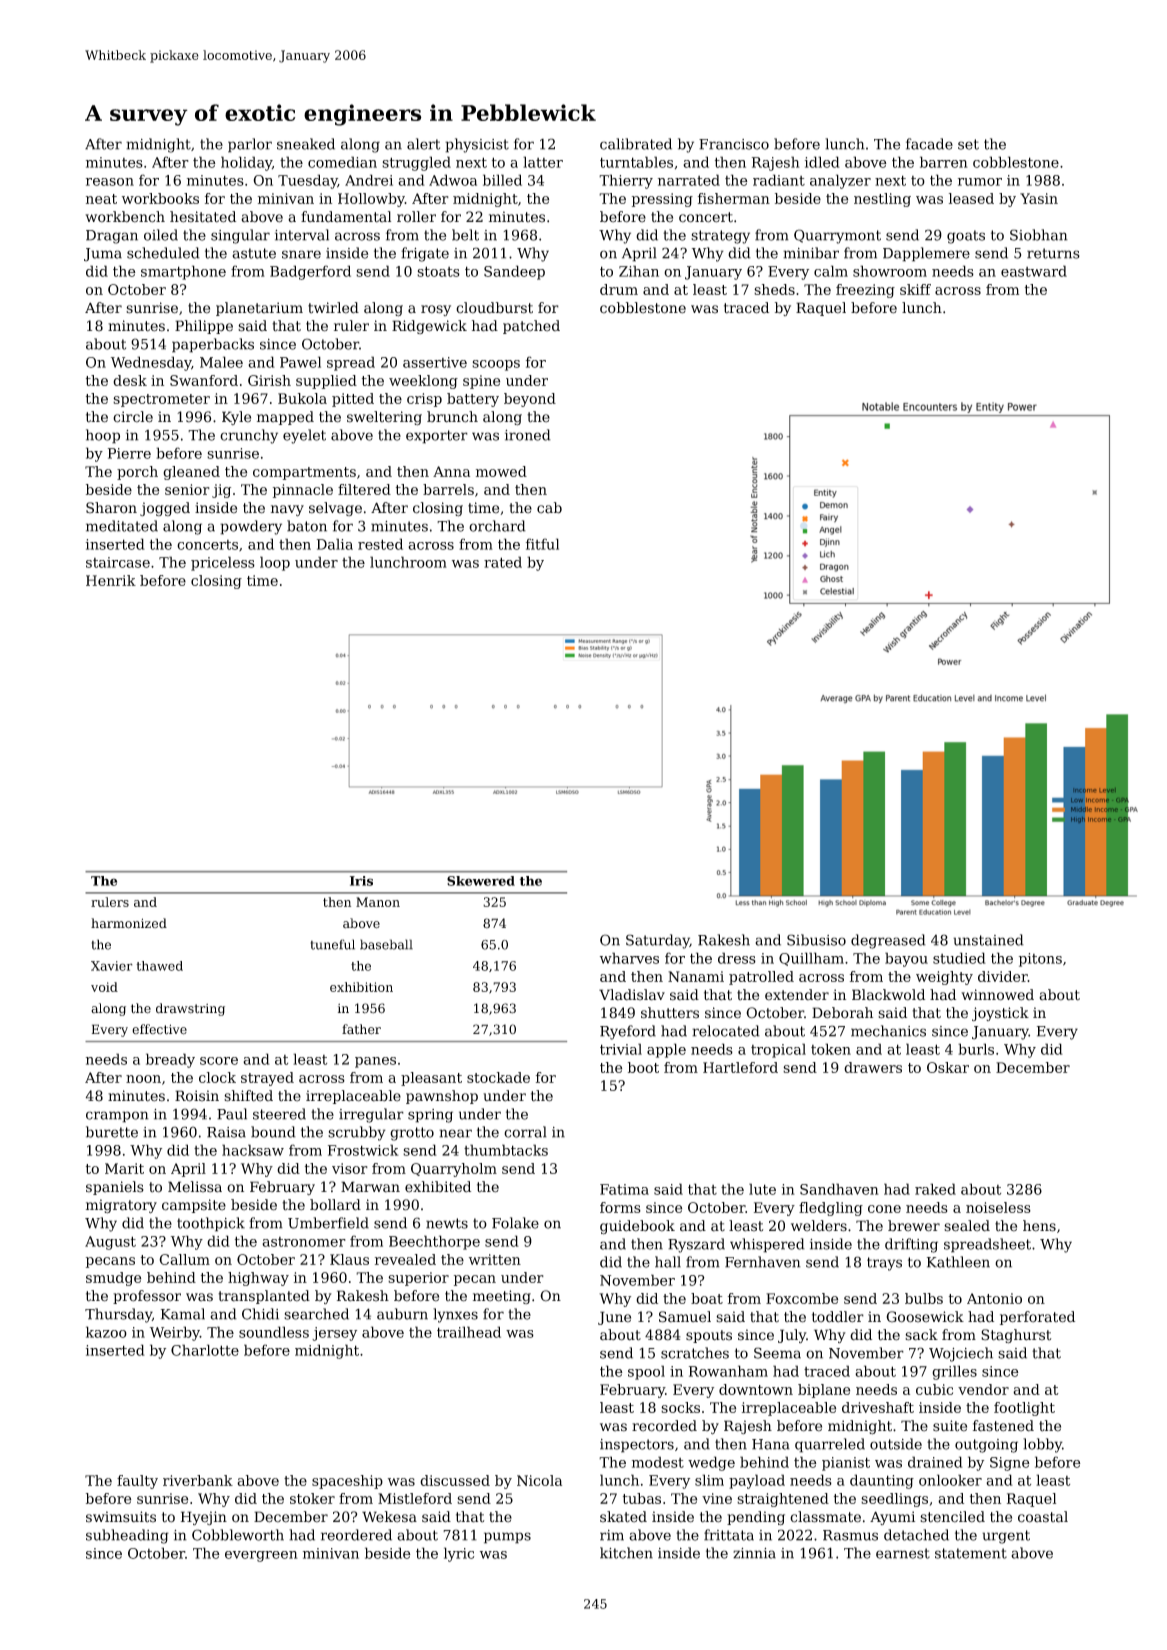 This screenshot has height=1650, width=1167. Describe the element at coordinates (966, 237) in the screenshot. I see `goats` at that location.
